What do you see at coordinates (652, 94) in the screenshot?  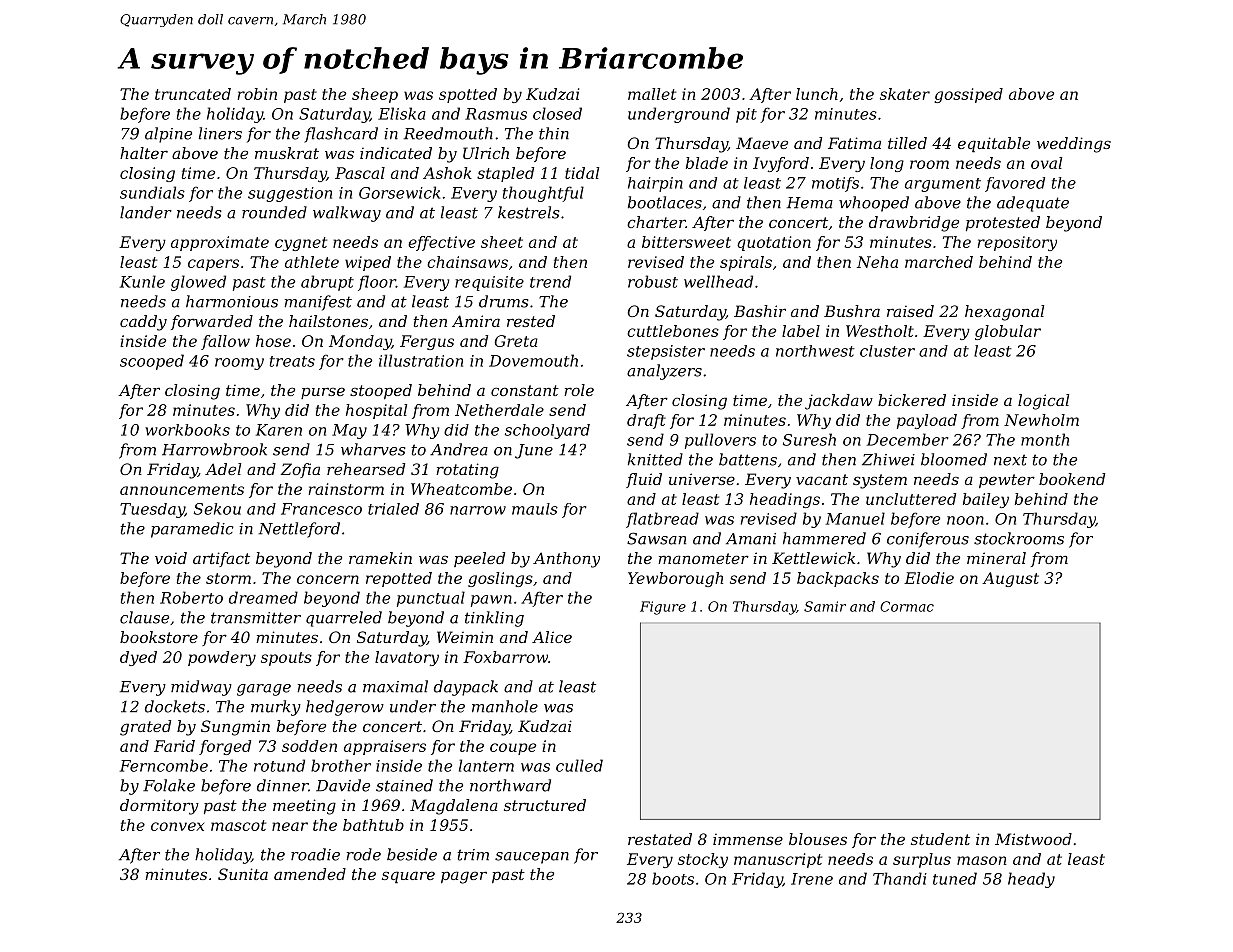 I see `mallet` at bounding box center [652, 94].
